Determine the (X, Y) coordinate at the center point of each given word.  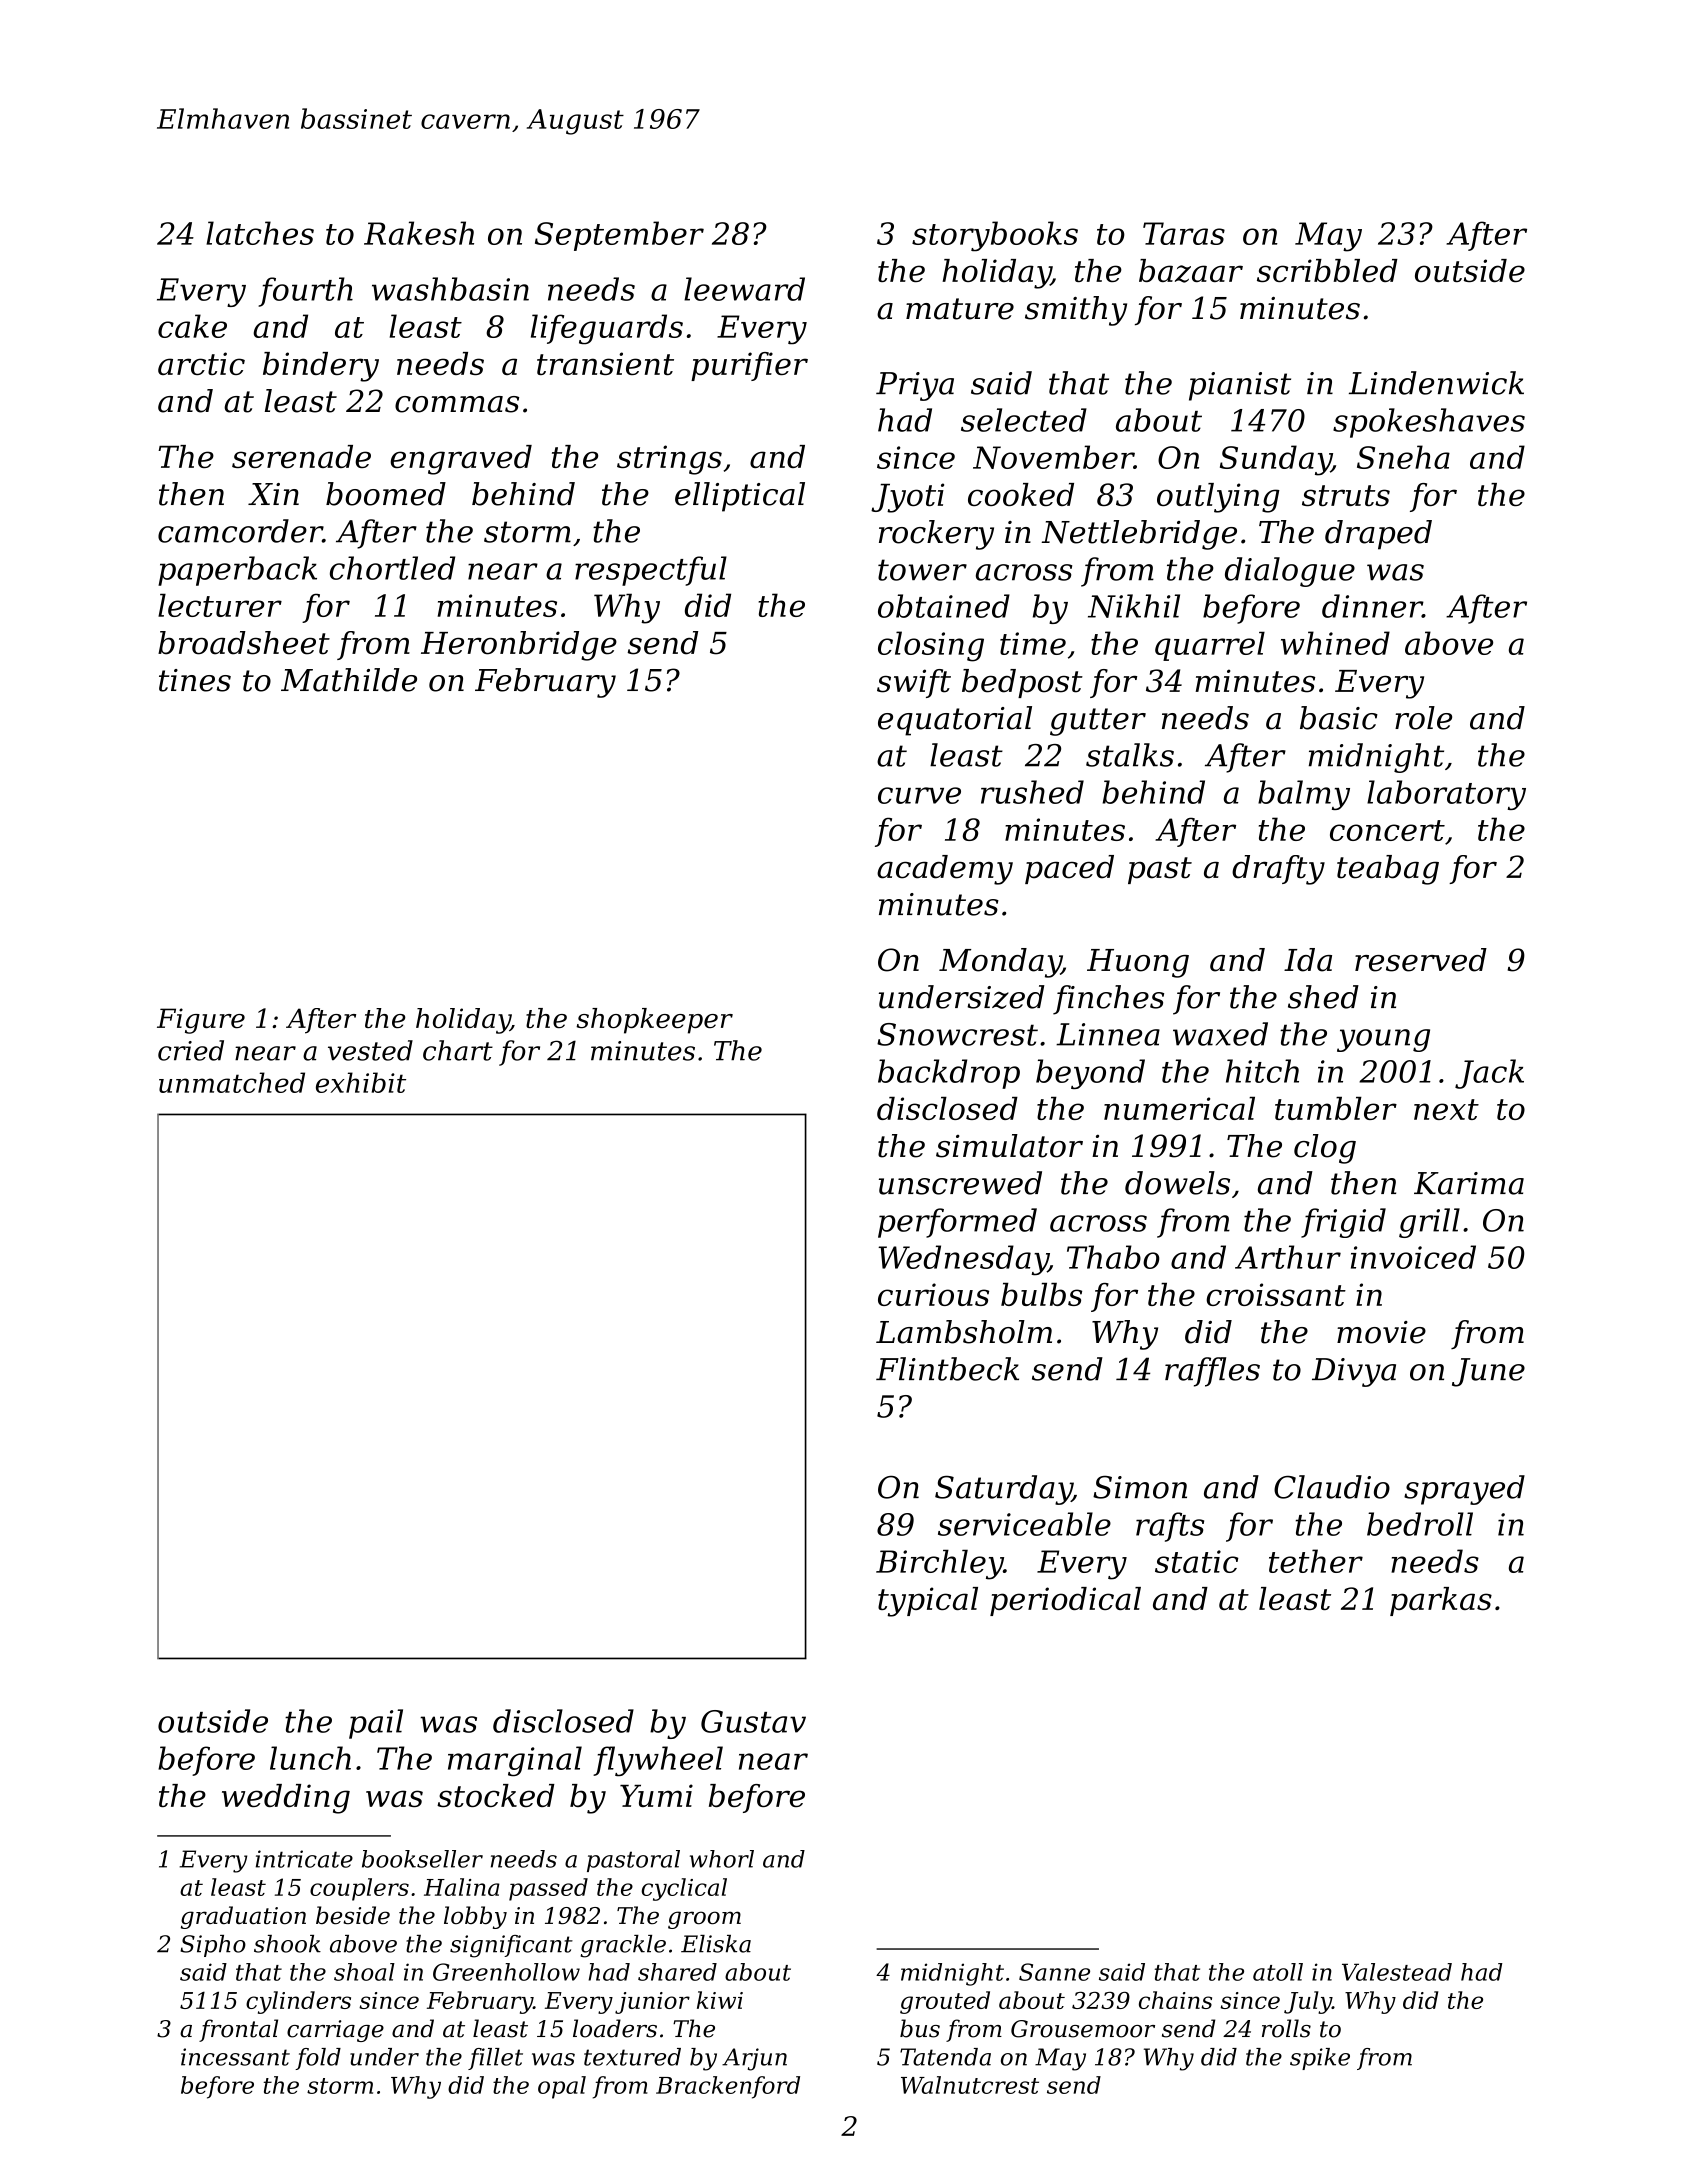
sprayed (1464, 1490)
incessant (235, 2057)
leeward (744, 289)
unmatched (232, 1082)
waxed (1220, 1034)
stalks (1130, 755)
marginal (515, 1761)
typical (928, 1602)
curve (919, 795)
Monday (1000, 963)
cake (192, 326)
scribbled (1327, 270)
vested (370, 1050)
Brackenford (728, 2087)
